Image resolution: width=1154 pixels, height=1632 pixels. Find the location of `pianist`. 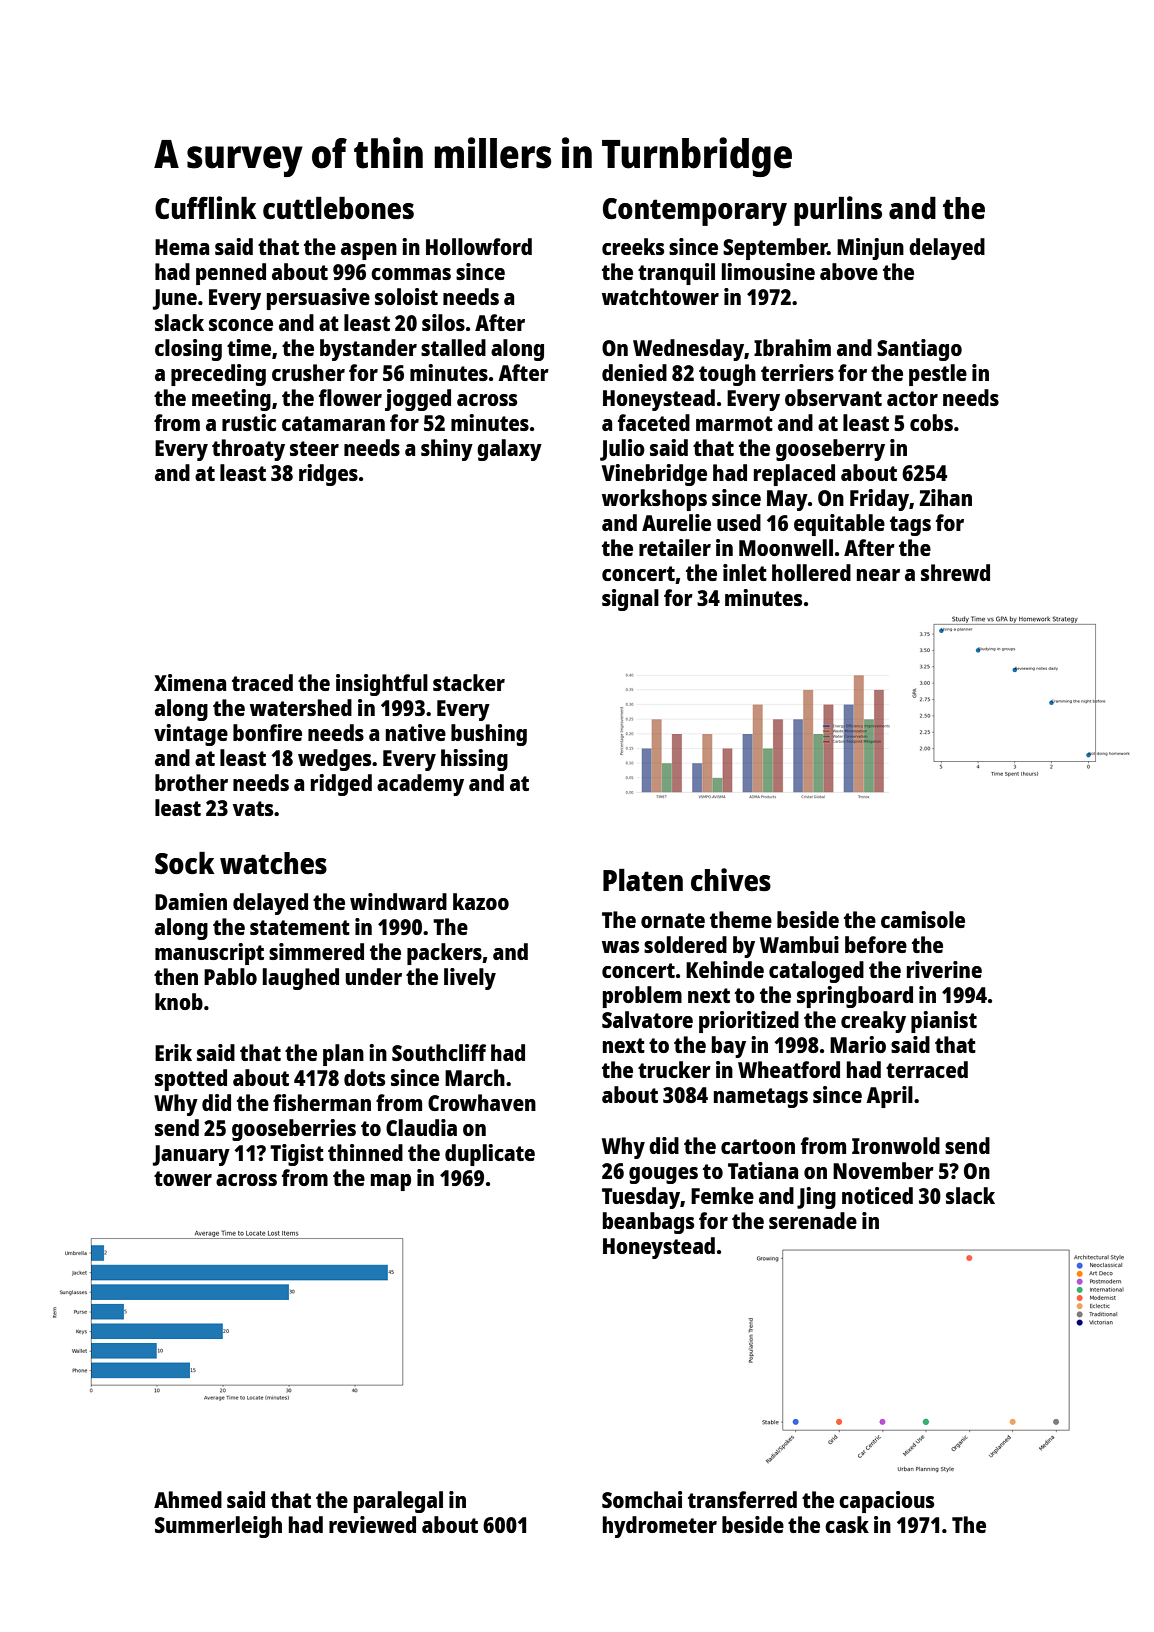

pianist is located at coordinates (944, 1022).
